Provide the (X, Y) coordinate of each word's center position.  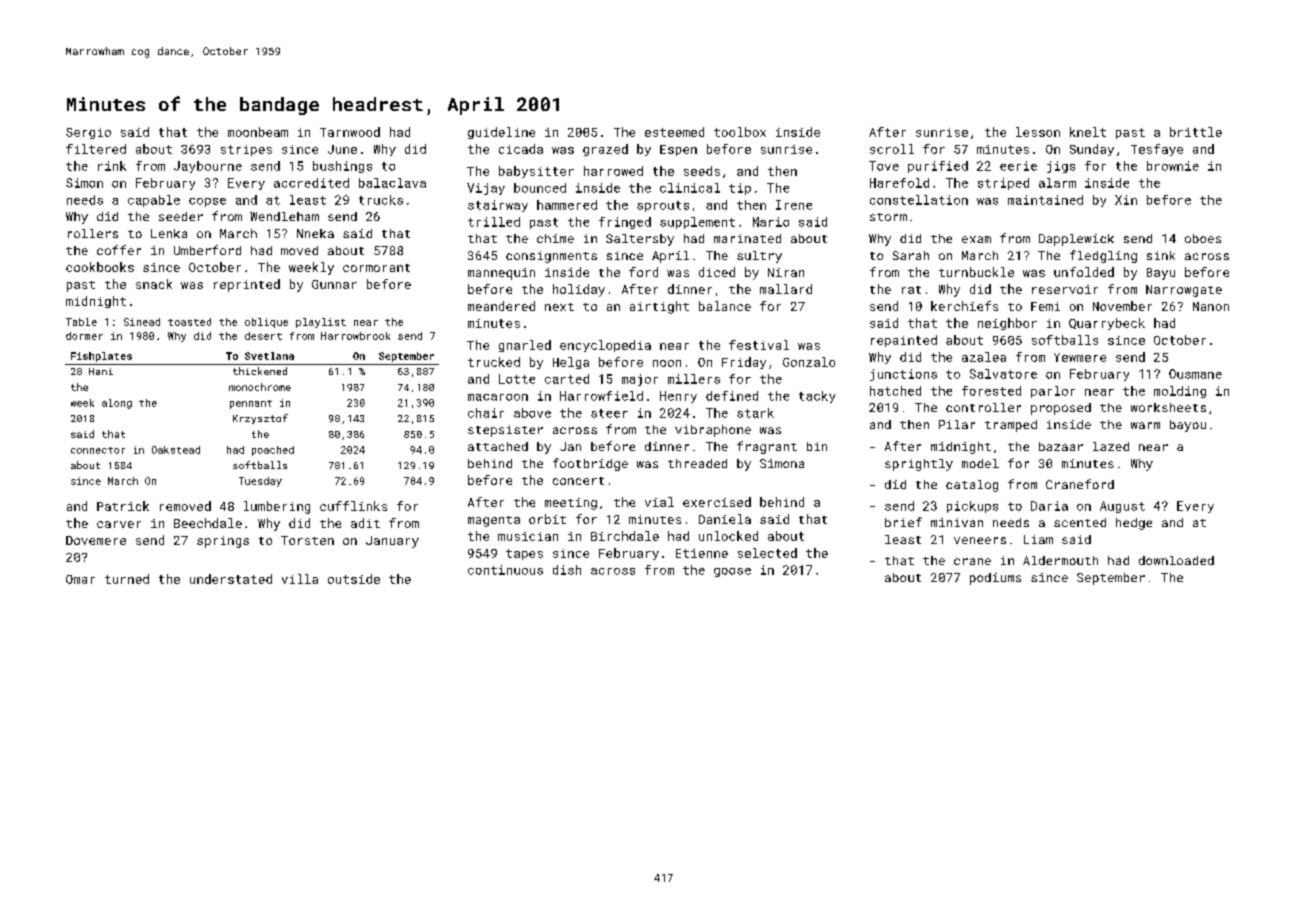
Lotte (517, 379)
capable (154, 201)
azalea (984, 357)
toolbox (740, 132)
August (1122, 507)
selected (767, 553)
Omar (80, 579)
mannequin (501, 274)
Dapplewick (1076, 240)
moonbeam (258, 132)
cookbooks (100, 267)
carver (119, 524)
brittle (1196, 132)
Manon (1211, 306)
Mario (771, 222)
